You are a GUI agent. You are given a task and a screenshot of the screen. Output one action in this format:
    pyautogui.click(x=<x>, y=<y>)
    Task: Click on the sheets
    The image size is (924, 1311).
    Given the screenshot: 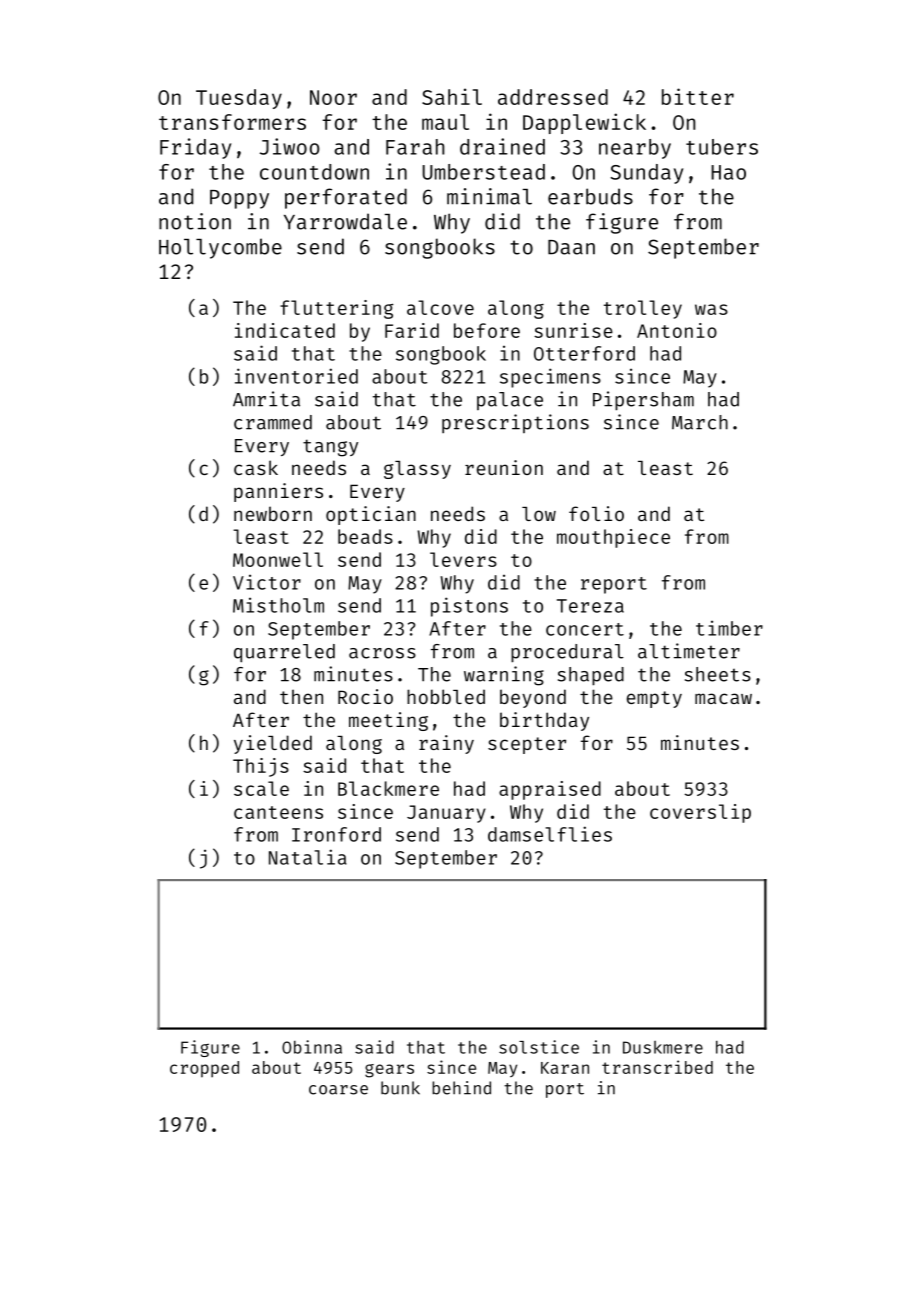 What is the action you would take?
    pyautogui.click(x=718, y=674)
